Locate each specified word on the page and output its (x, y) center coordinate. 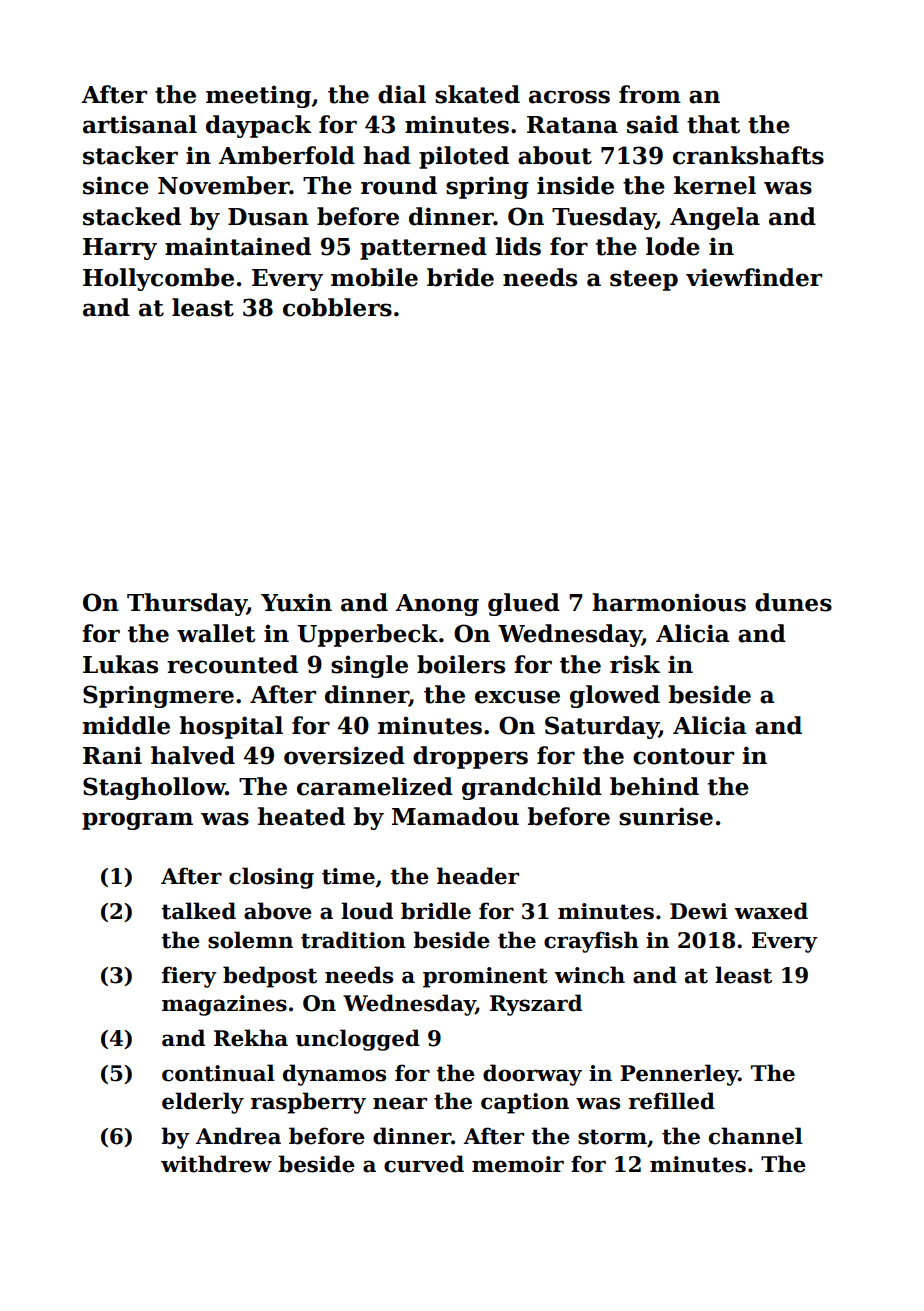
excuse (517, 697)
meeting (258, 96)
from (650, 94)
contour (683, 756)
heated (301, 816)
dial (402, 94)
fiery (189, 977)
